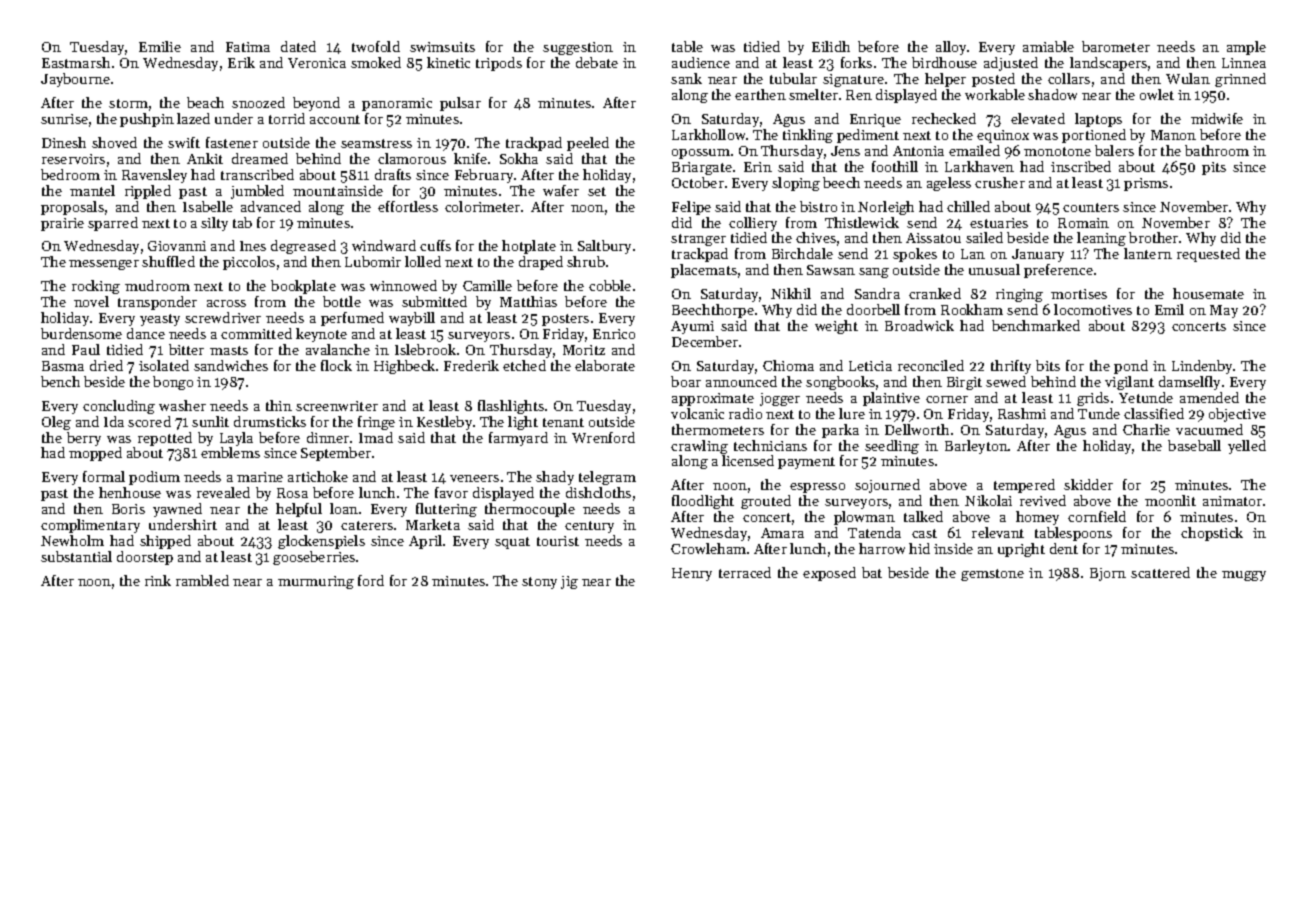  What do you see at coordinates (992, 575) in the screenshot?
I see `gemstone` at bounding box center [992, 575].
